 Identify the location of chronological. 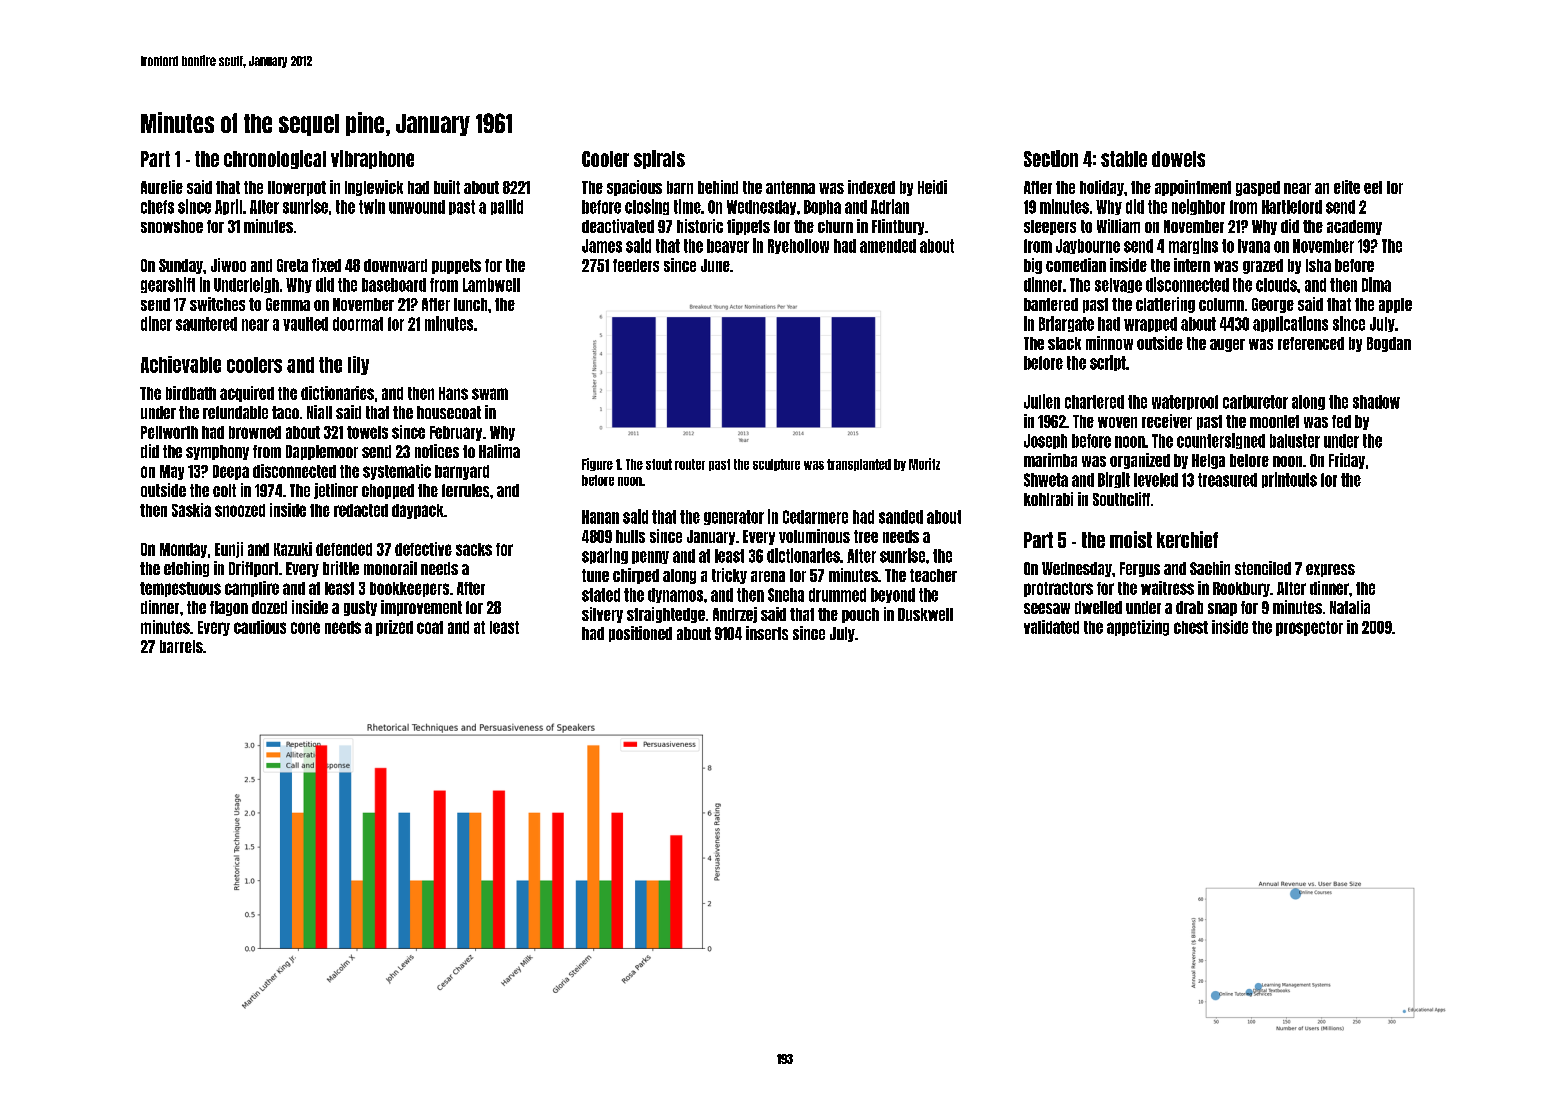
(275, 159).
